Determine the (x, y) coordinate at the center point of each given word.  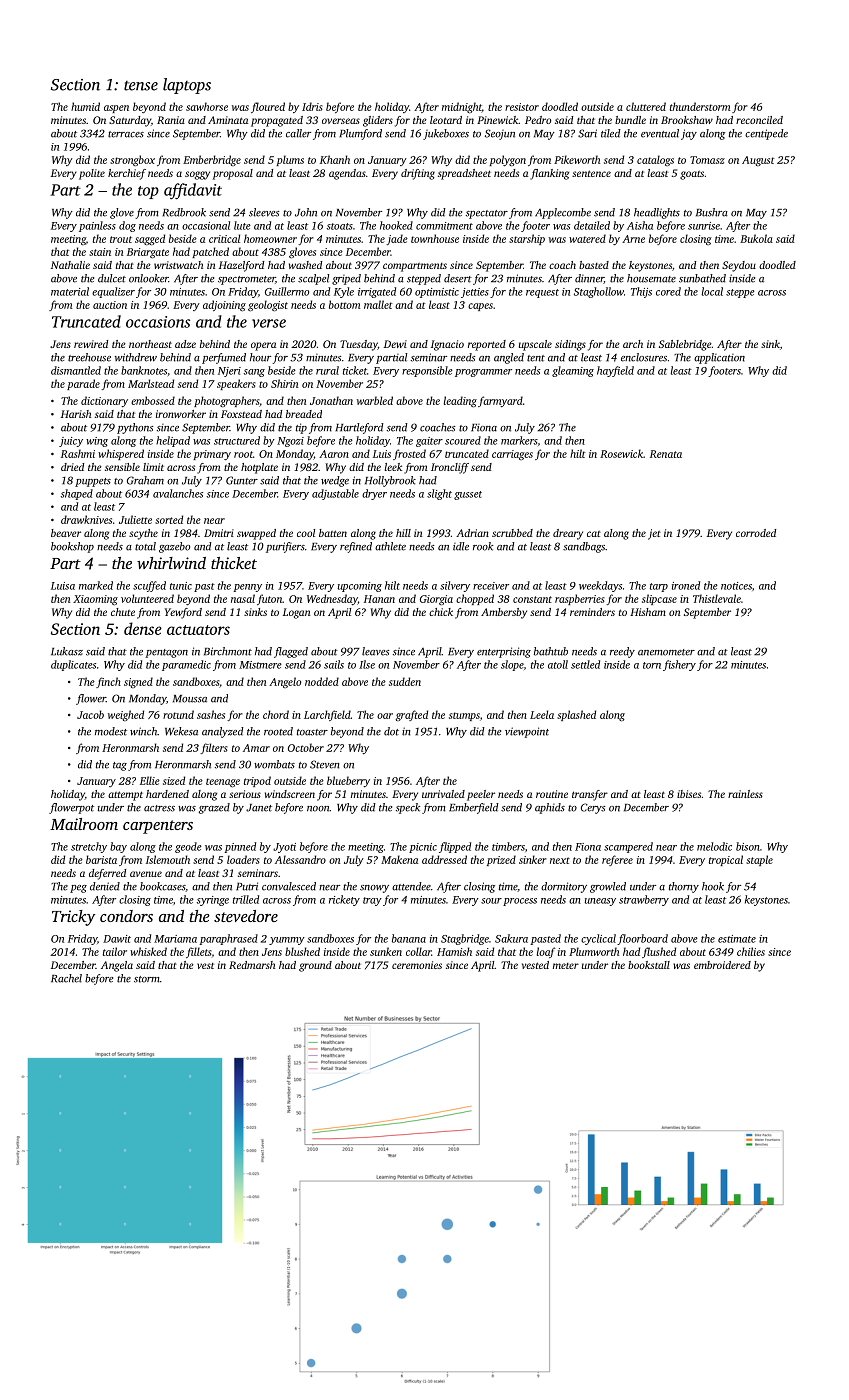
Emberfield (474, 808)
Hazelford (241, 266)
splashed (576, 715)
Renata (666, 454)
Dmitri (219, 533)
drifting (418, 174)
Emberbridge (212, 160)
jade (397, 239)
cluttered (646, 106)
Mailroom (84, 824)
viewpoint (527, 732)
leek (393, 467)
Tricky (73, 918)
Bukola (756, 238)
